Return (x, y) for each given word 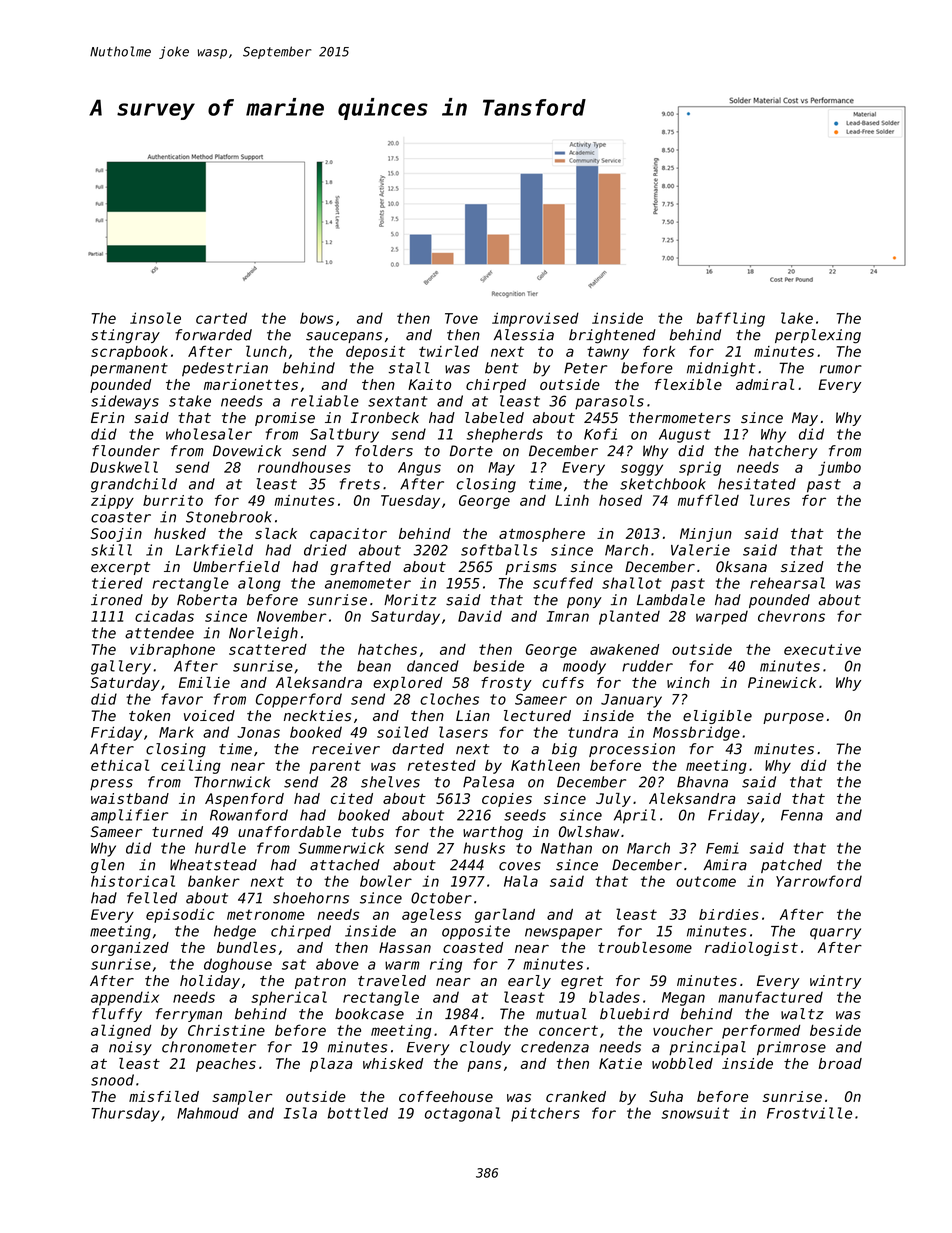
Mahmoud (208, 1113)
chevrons (791, 616)
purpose (793, 718)
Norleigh (263, 634)
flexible (688, 384)
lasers (463, 732)
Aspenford (244, 800)
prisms (531, 568)
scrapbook (129, 353)
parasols (609, 402)
